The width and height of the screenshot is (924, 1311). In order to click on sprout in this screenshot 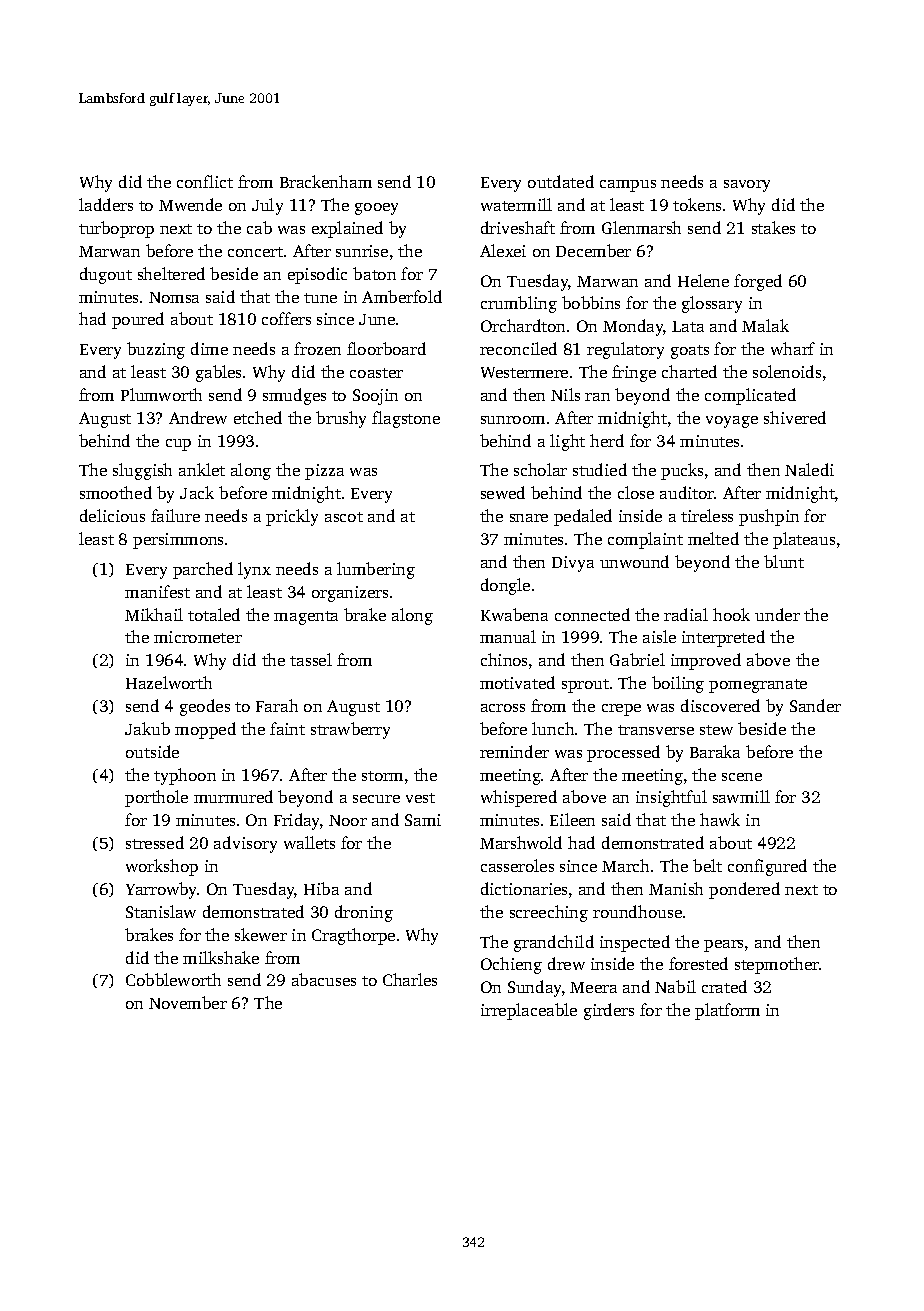, I will do `click(585, 686)`.
